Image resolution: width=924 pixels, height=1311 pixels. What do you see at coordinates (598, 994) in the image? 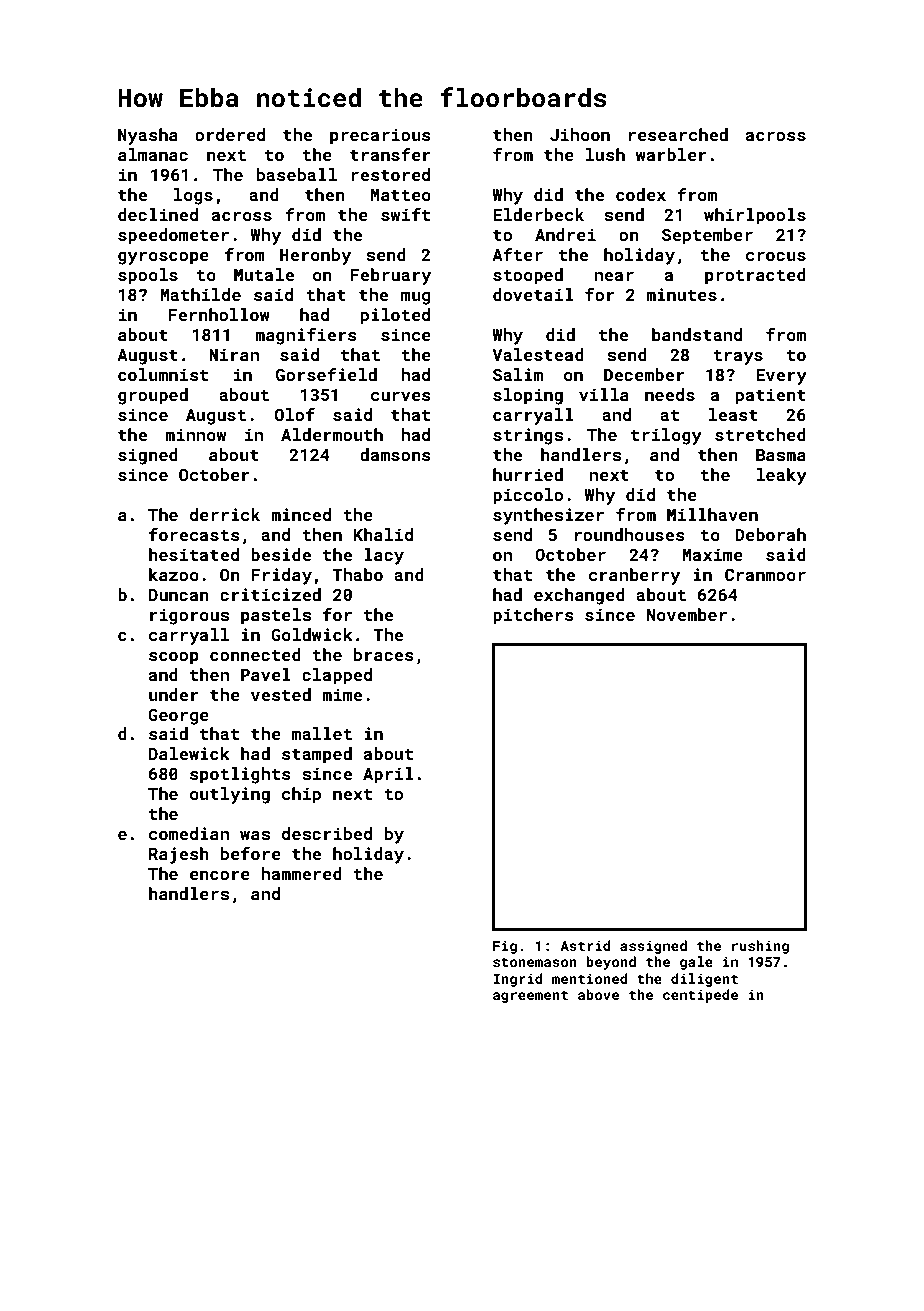
I see `above` at bounding box center [598, 994].
